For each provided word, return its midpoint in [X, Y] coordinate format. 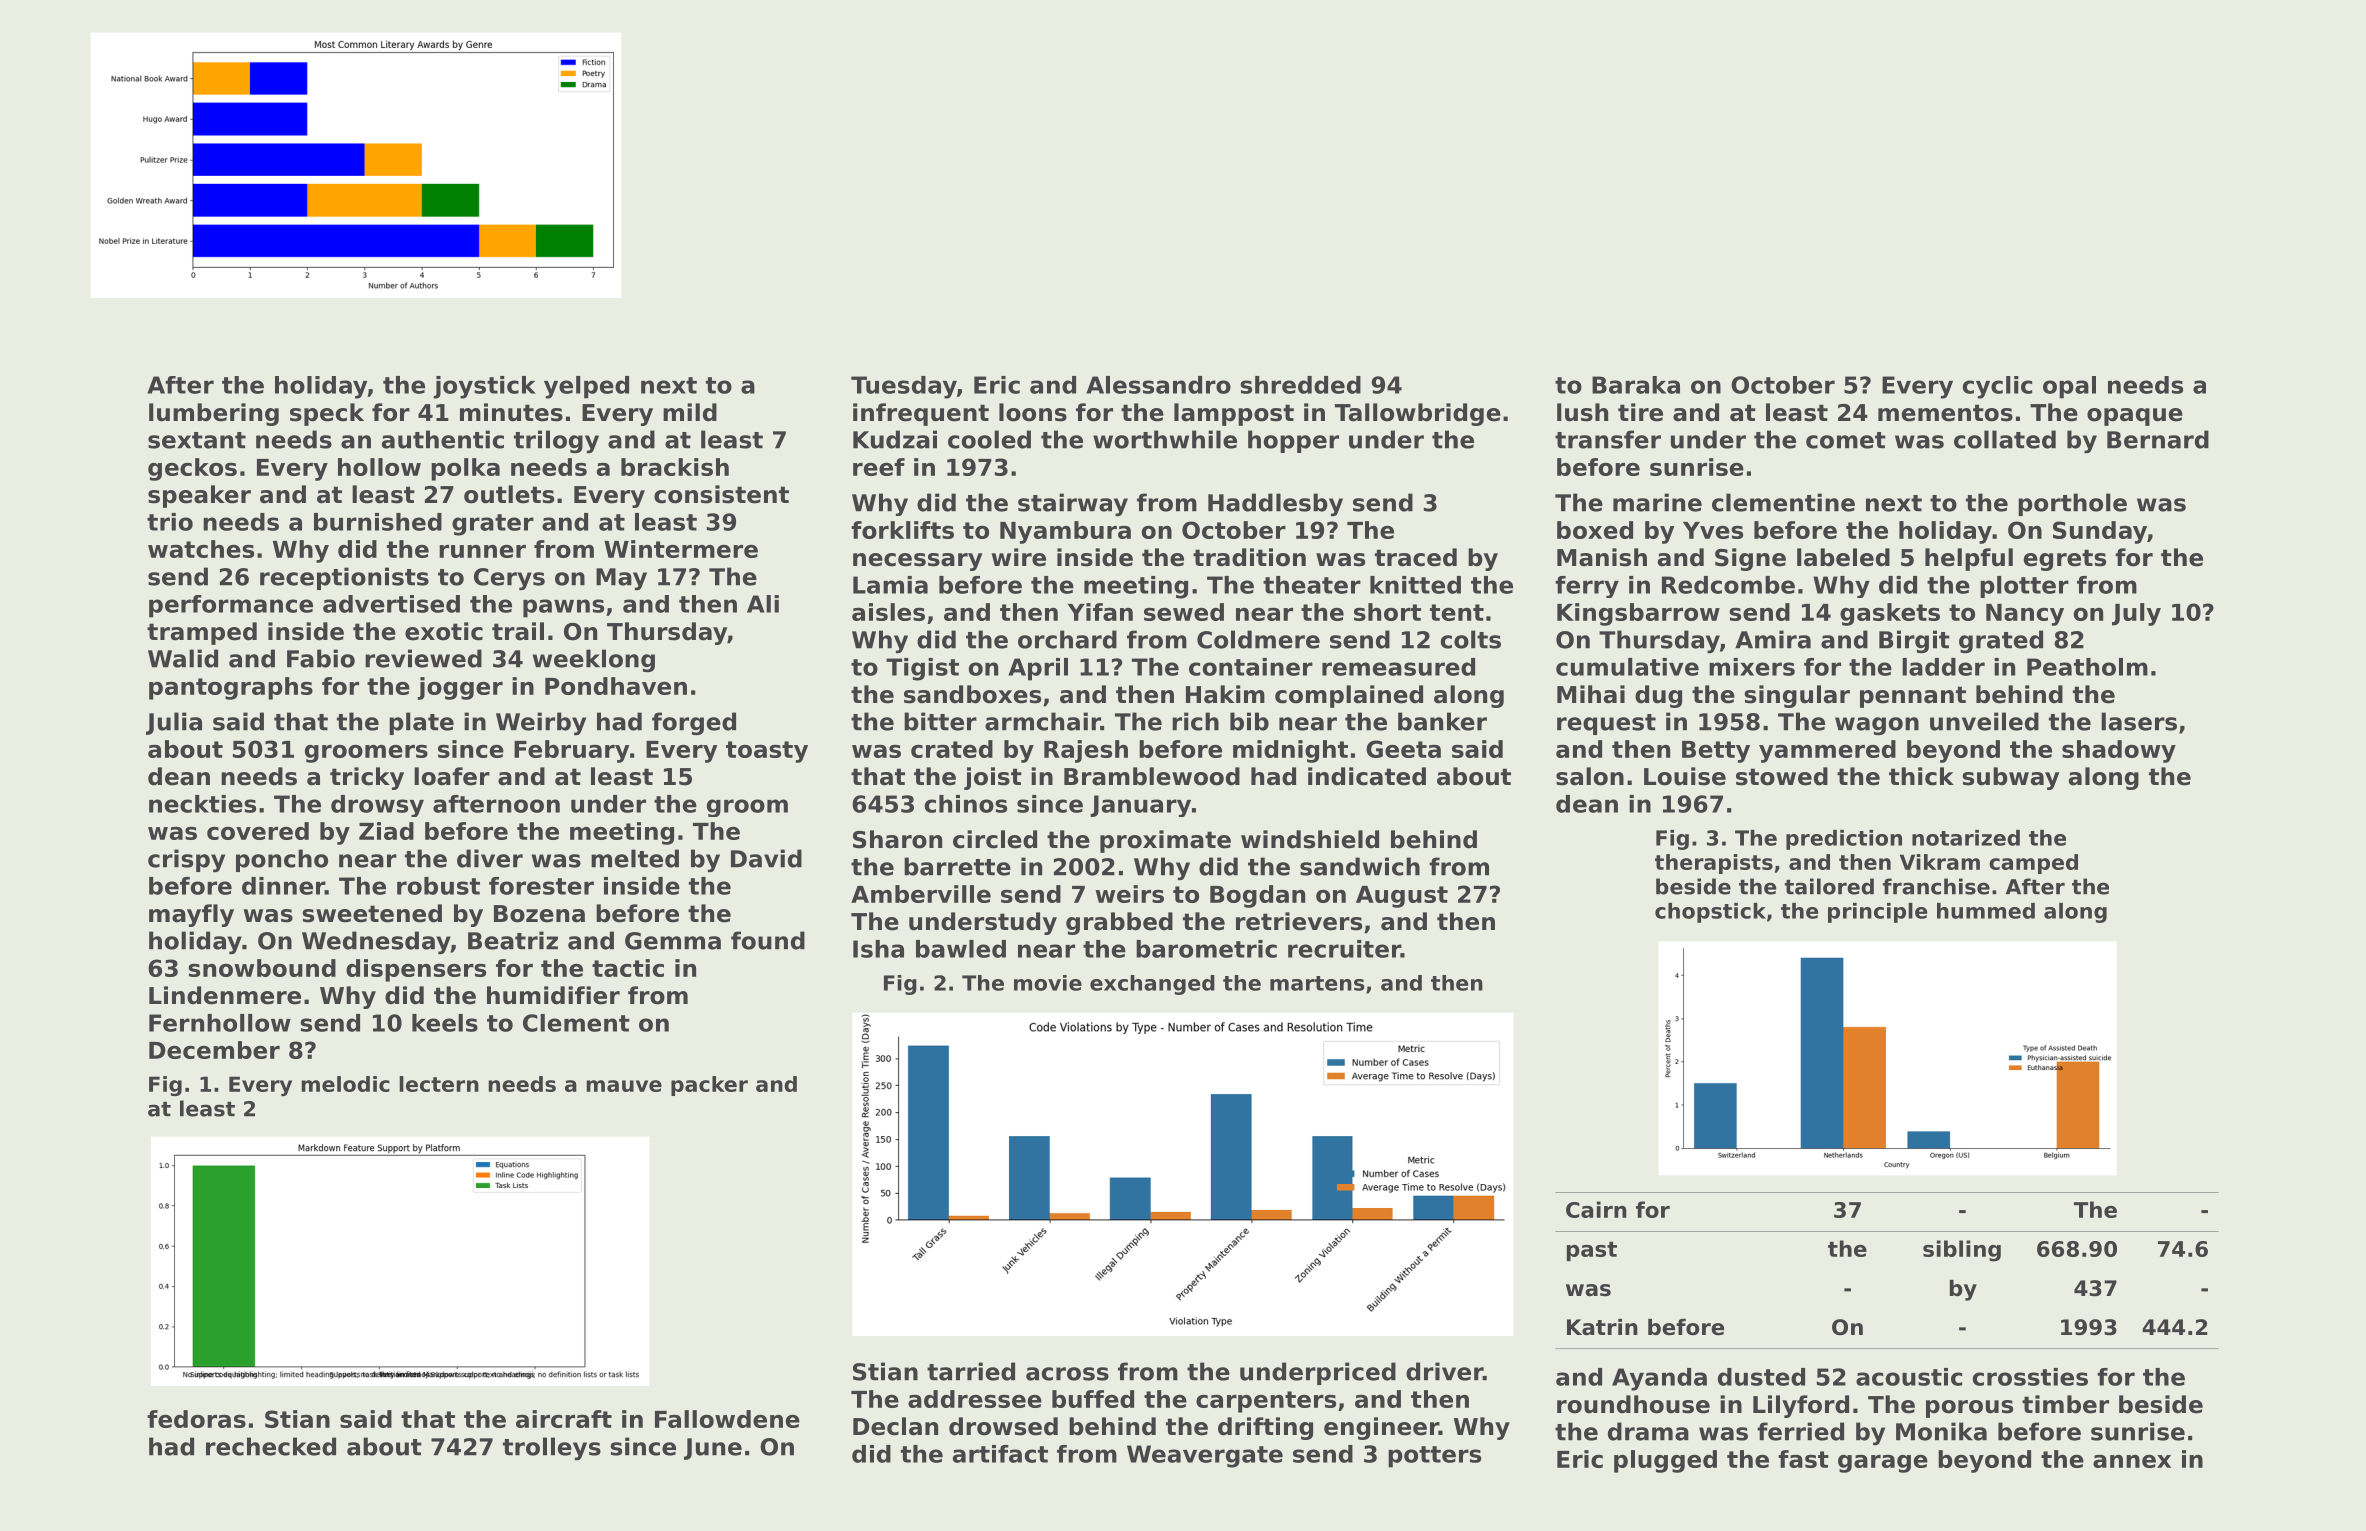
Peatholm [2087, 667]
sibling [1962, 1251]
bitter [940, 721]
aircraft [564, 1419]
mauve [624, 1086]
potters [1434, 1457]
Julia [174, 723]
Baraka [1636, 385]
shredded [1300, 385]
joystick [484, 387]
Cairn [1596, 1209]
